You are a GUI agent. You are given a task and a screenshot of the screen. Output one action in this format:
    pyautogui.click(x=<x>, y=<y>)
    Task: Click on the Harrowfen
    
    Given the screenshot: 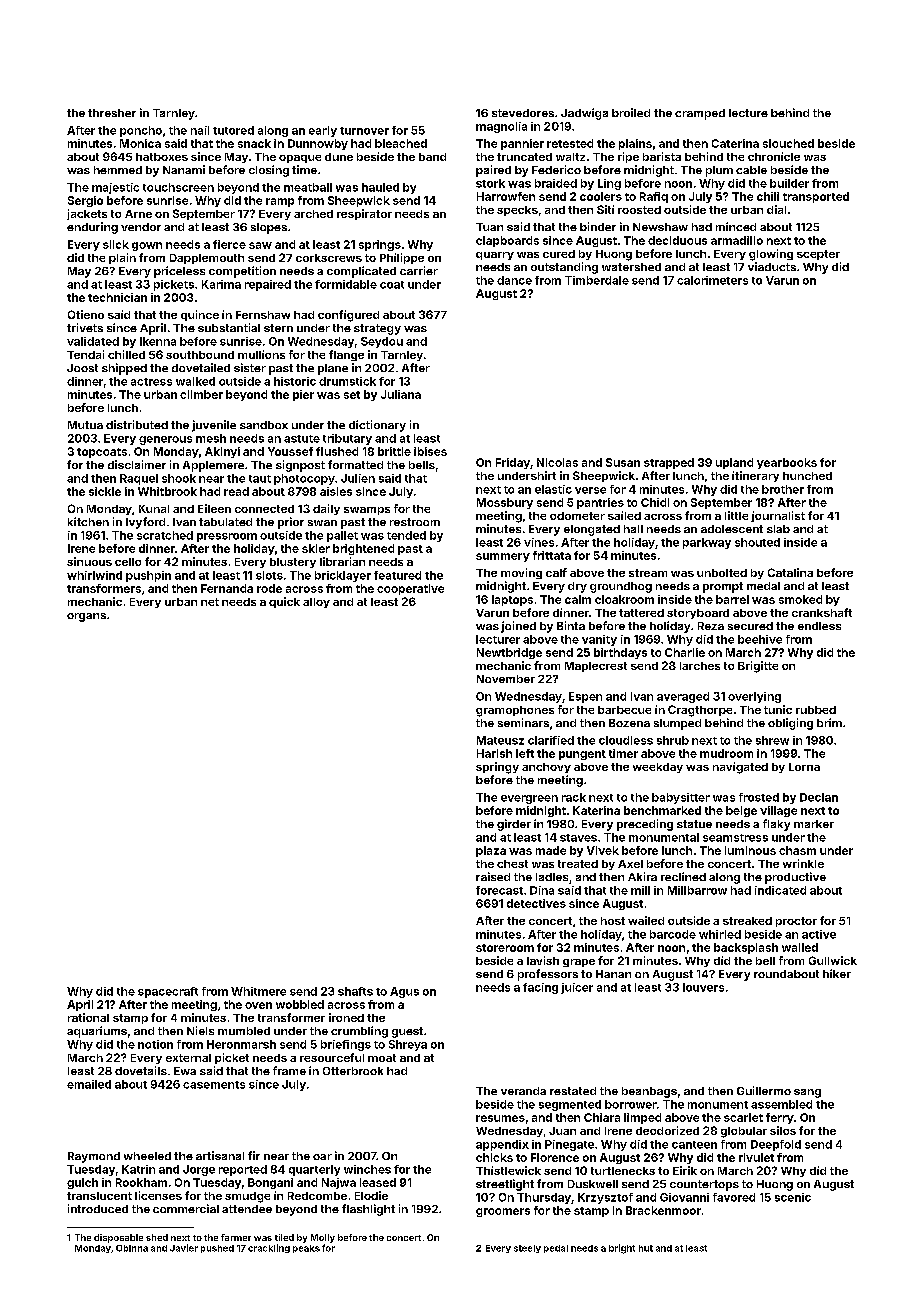 What is the action you would take?
    pyautogui.click(x=506, y=196)
